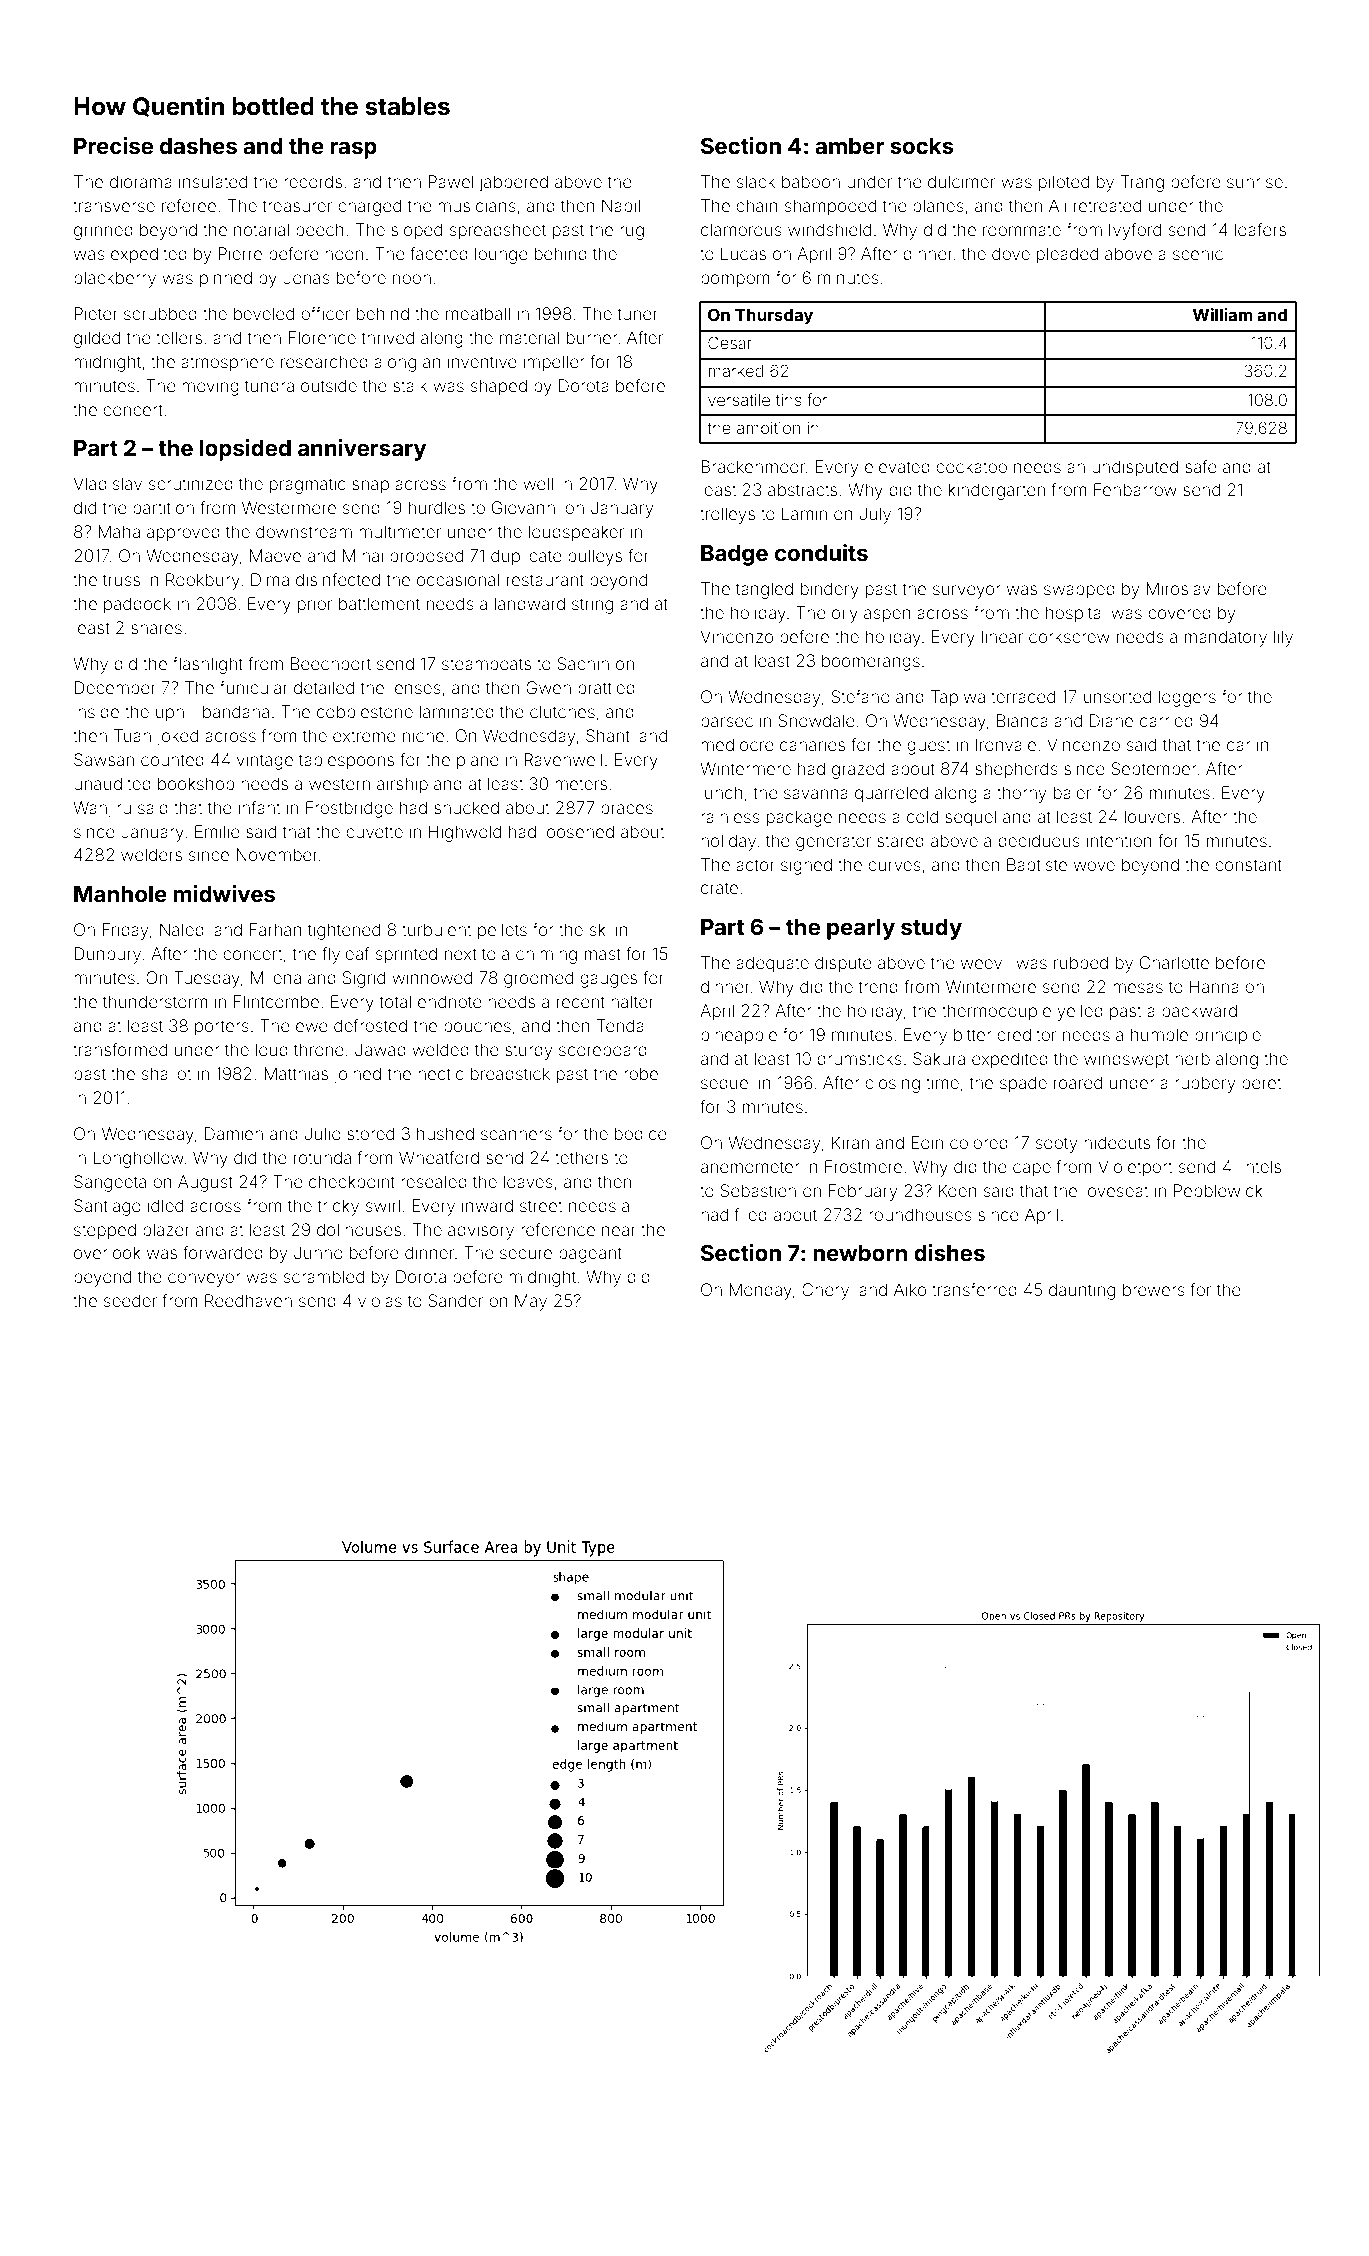 The height and width of the screenshot is (2256, 1369). What do you see at coordinates (455, 1300) in the screenshot?
I see `Sander` at bounding box center [455, 1300].
